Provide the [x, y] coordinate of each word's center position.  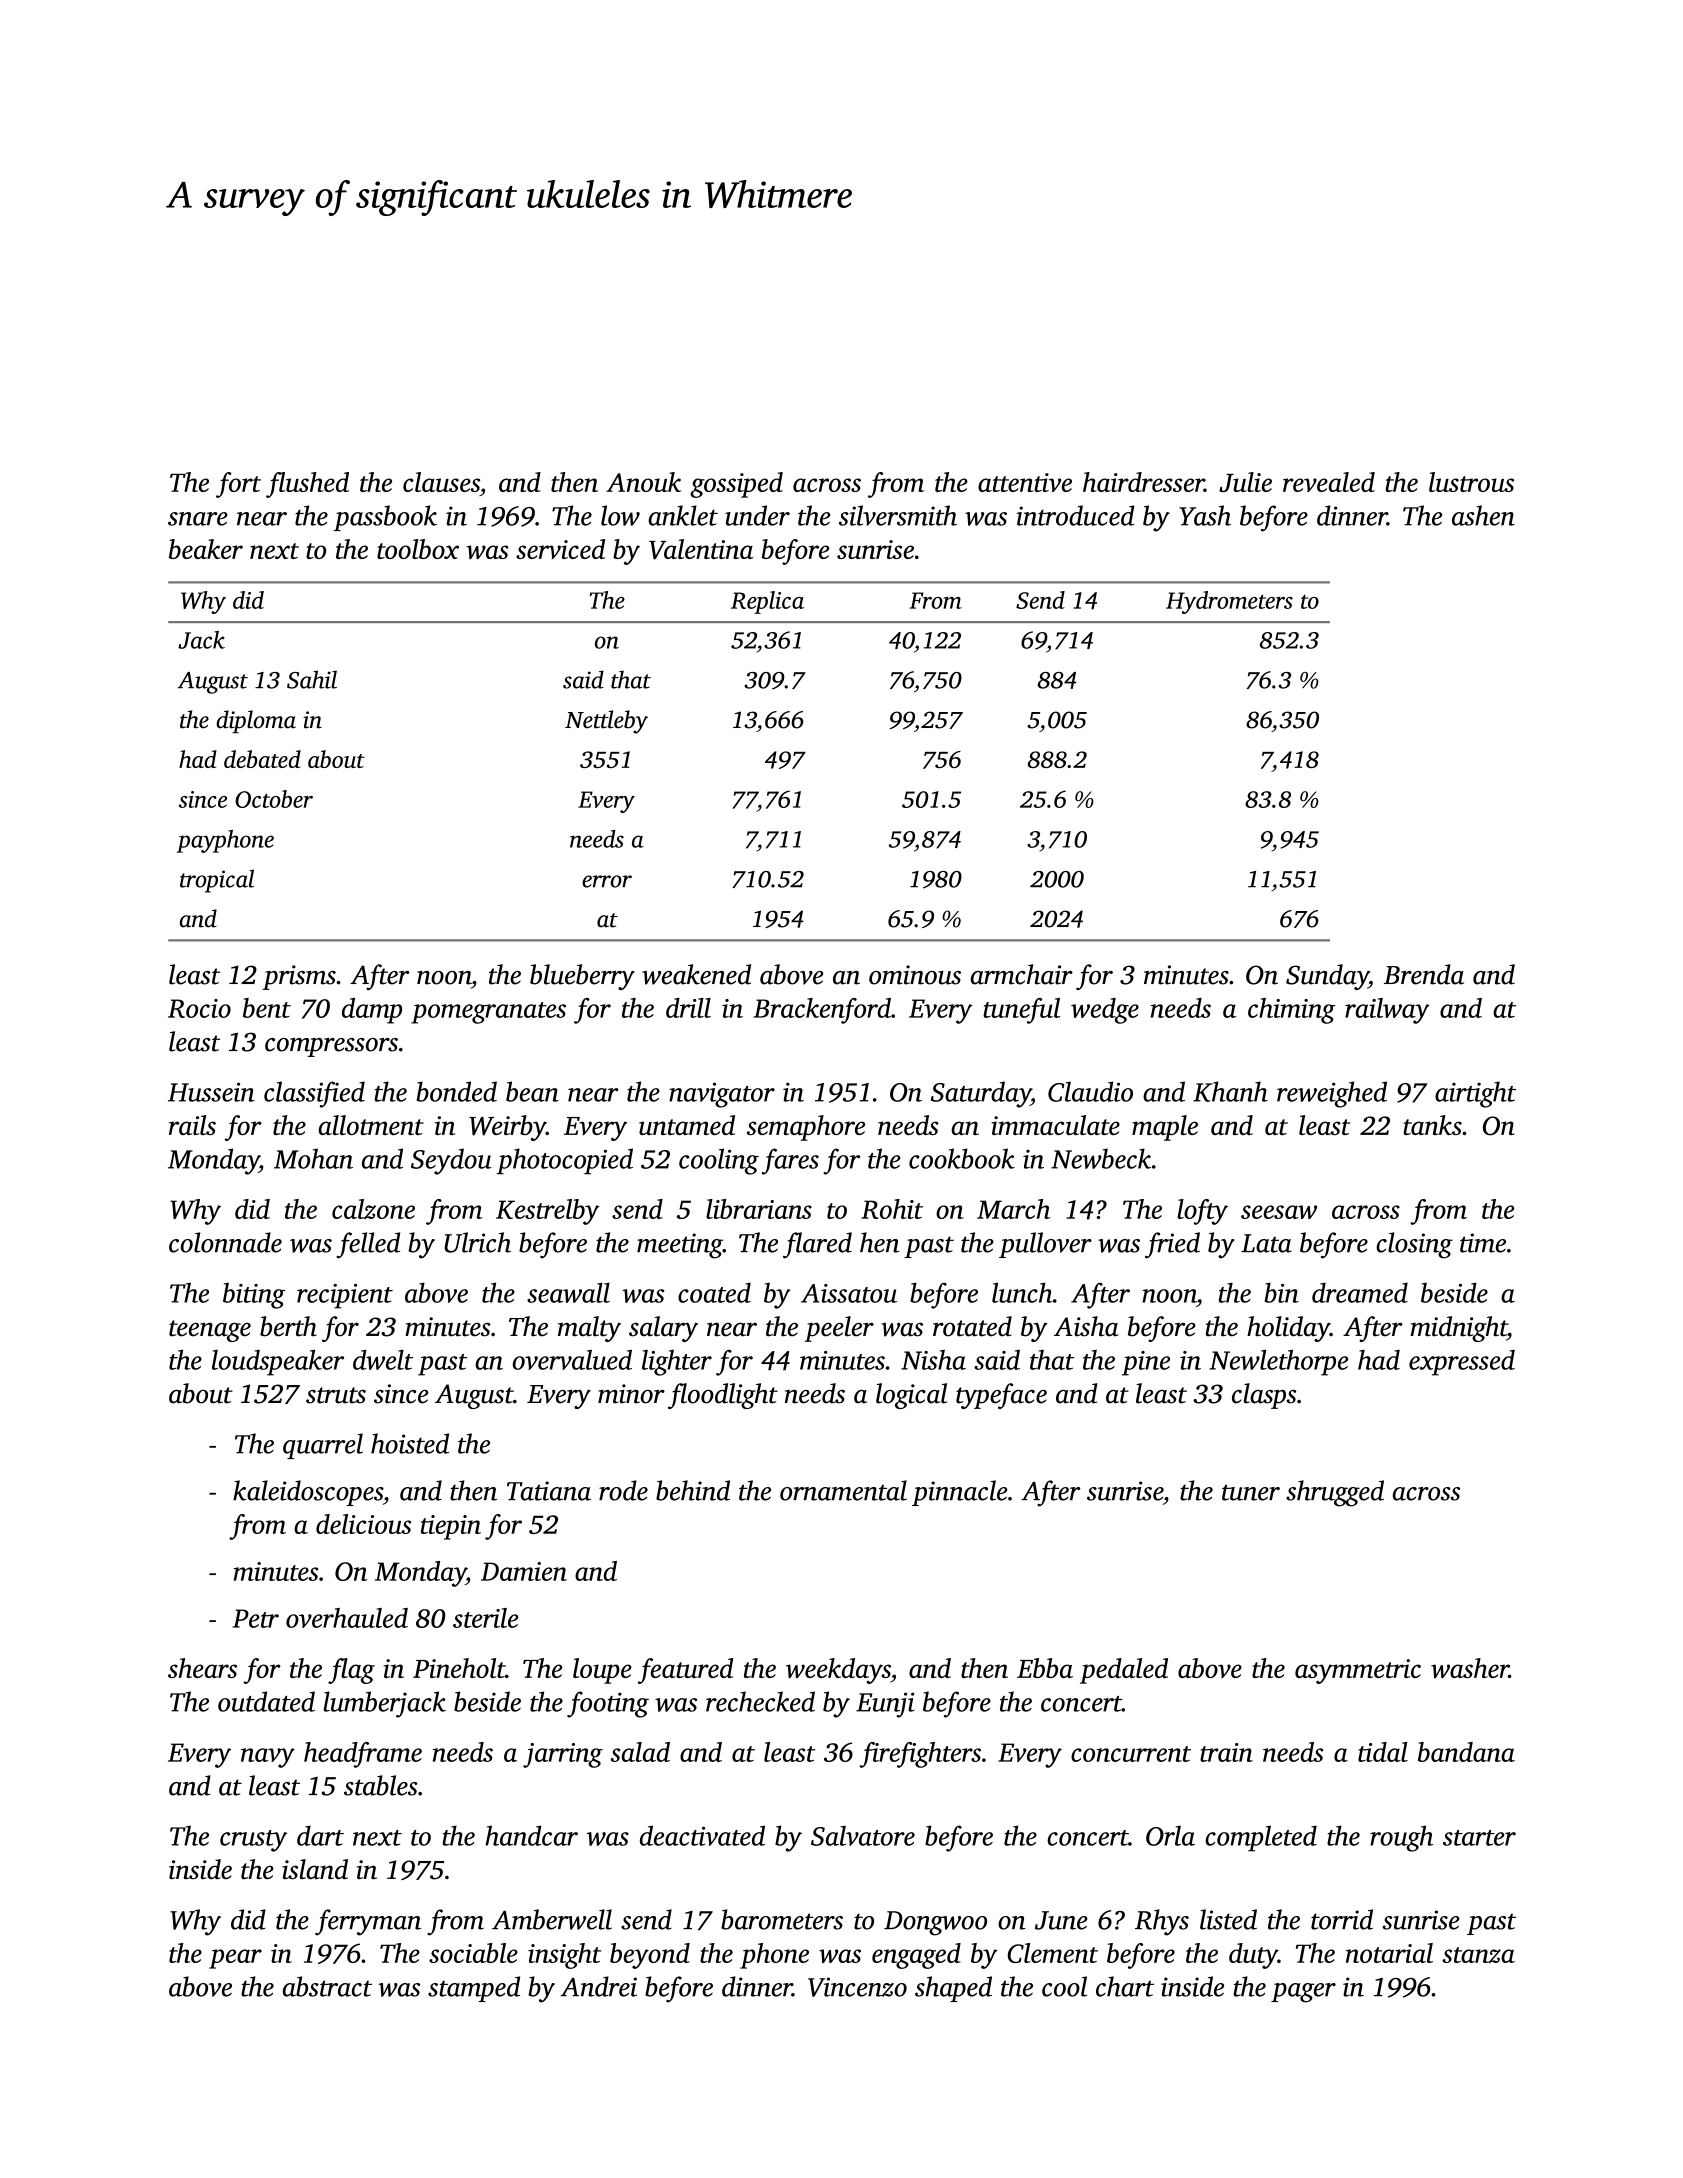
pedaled [1124, 1671]
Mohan [313, 1158]
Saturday [981, 1094]
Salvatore [863, 1835]
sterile [485, 1618]
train [1226, 1752]
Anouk [643, 482]
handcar [531, 1835]
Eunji [885, 1705]
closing [1414, 1245]
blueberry [582, 977]
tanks [1432, 1125]
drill [688, 1008]
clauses [441, 482]
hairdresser [1143, 482]
